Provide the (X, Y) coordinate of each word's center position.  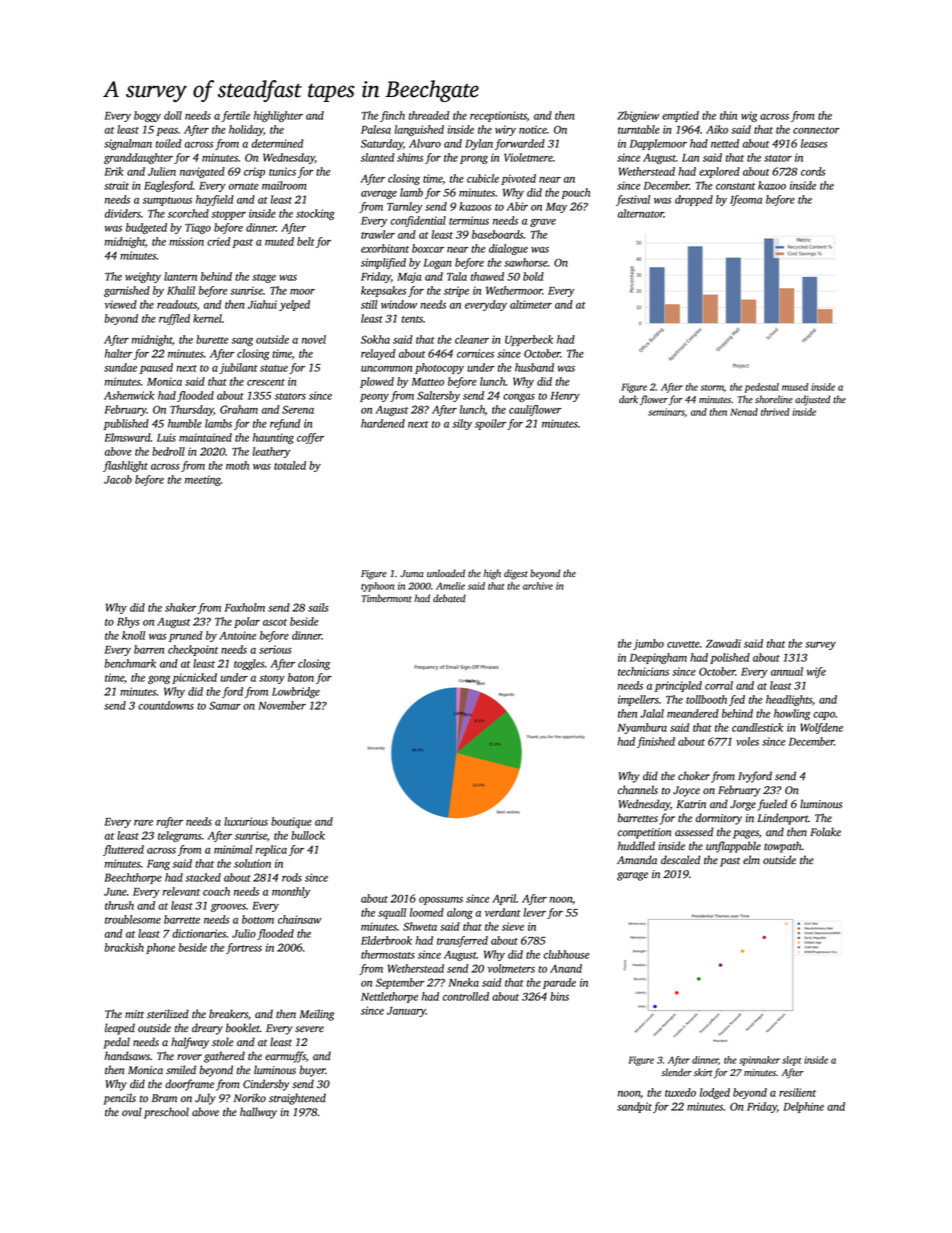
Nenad (744, 412)
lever (534, 912)
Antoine (237, 635)
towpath (783, 847)
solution (252, 863)
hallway (258, 1113)
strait (116, 185)
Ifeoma (746, 200)
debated (449, 598)
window (399, 304)
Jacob (118, 479)
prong (474, 160)
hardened (383, 423)
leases (814, 143)
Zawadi (723, 643)
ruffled (174, 319)
